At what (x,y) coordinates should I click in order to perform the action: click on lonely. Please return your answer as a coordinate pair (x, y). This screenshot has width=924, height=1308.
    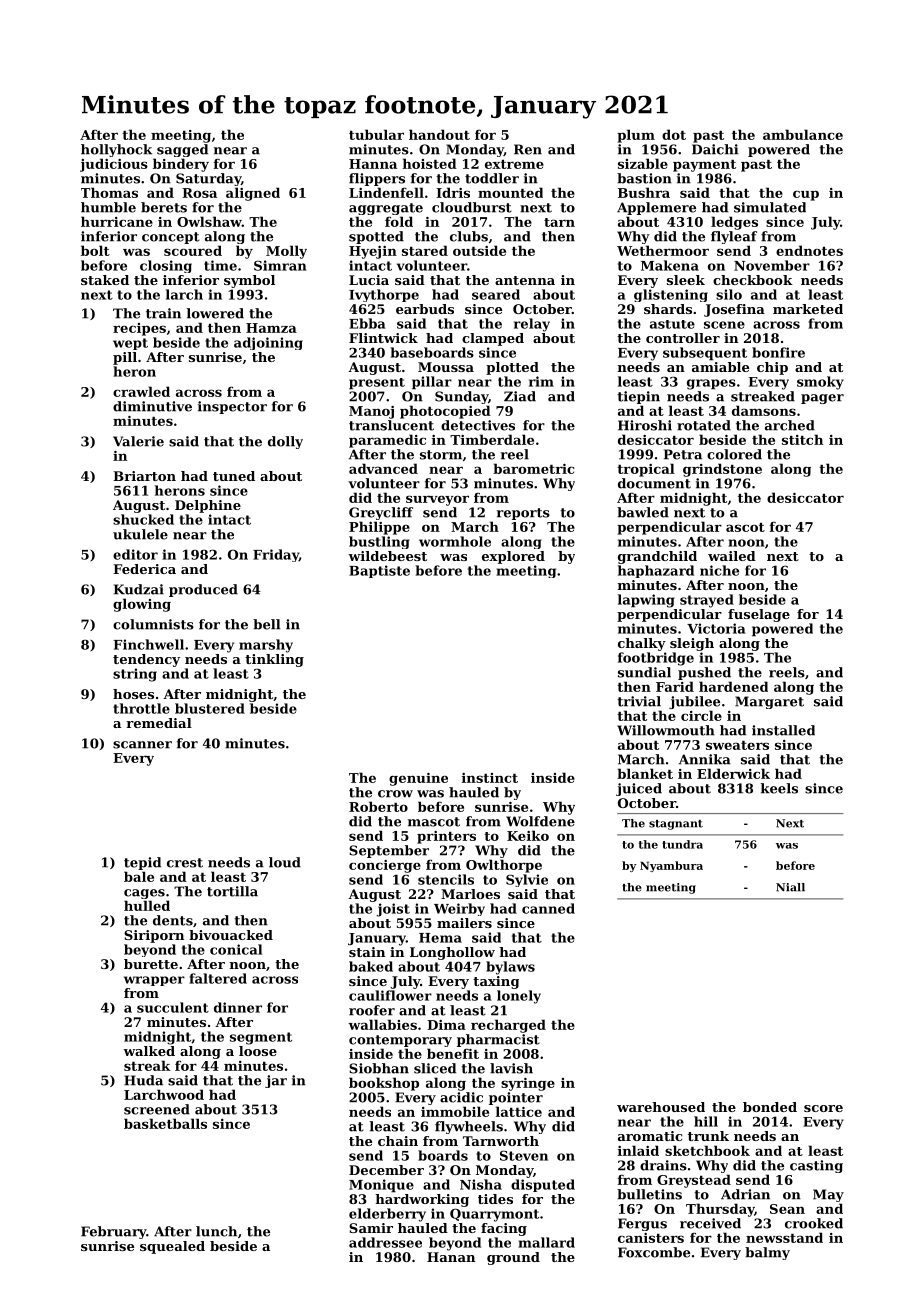
    Looking at the image, I should click on (519, 997).
